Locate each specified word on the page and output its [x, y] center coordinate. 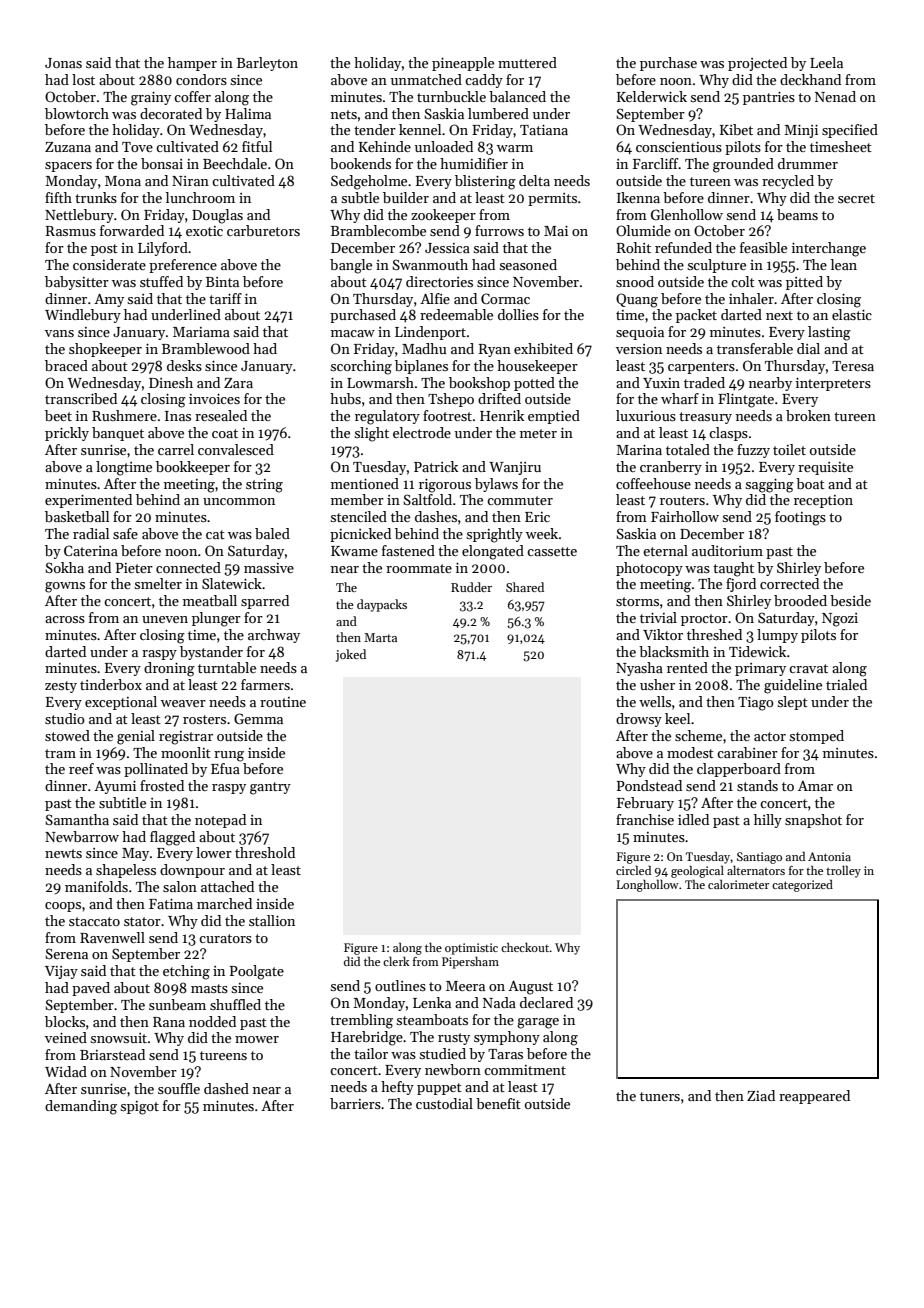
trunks [96, 197]
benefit [498, 1103]
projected [757, 64]
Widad [66, 1071]
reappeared [814, 1097]
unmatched [426, 79]
